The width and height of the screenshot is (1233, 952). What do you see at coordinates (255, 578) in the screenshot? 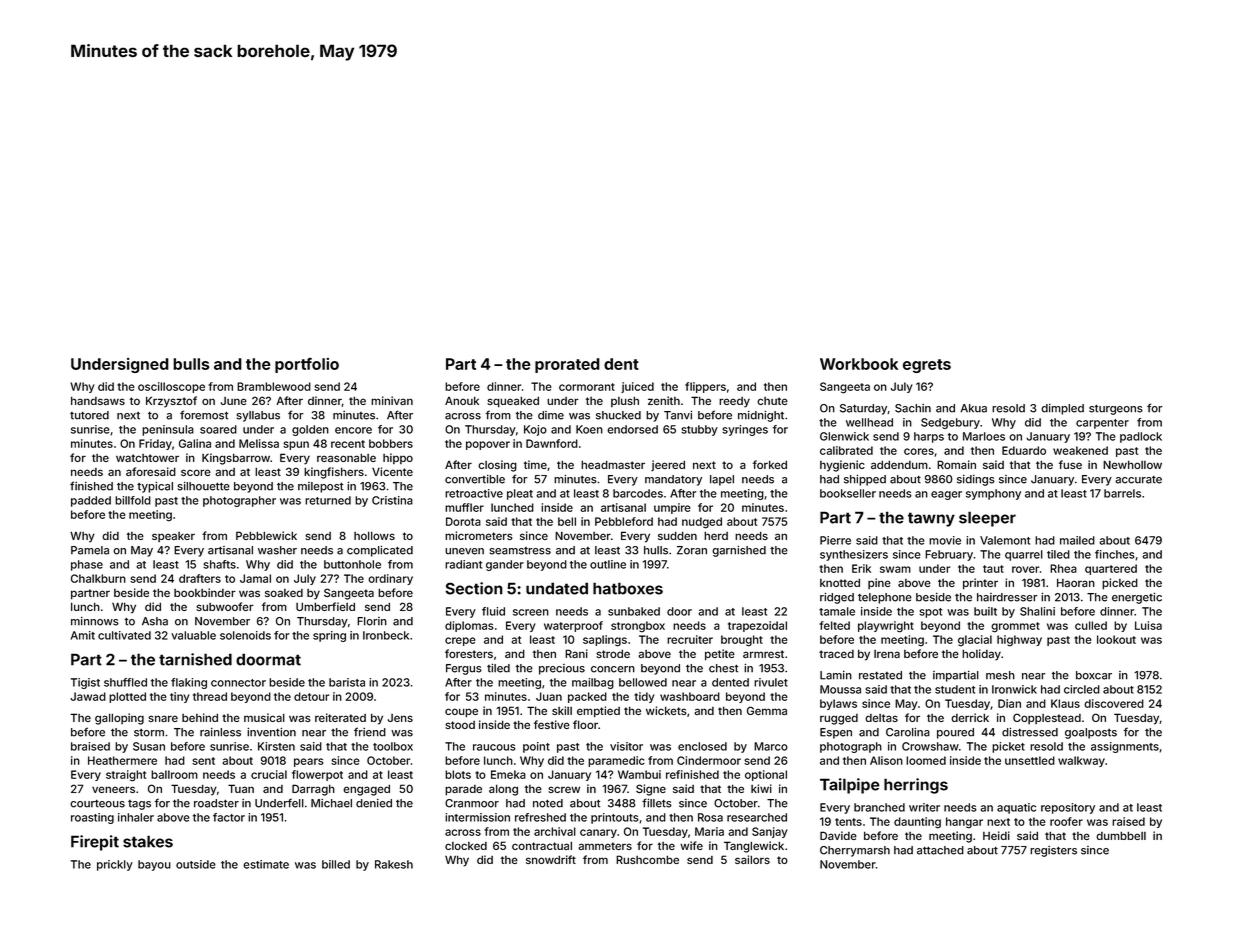
I see `Jamal` at bounding box center [255, 578].
